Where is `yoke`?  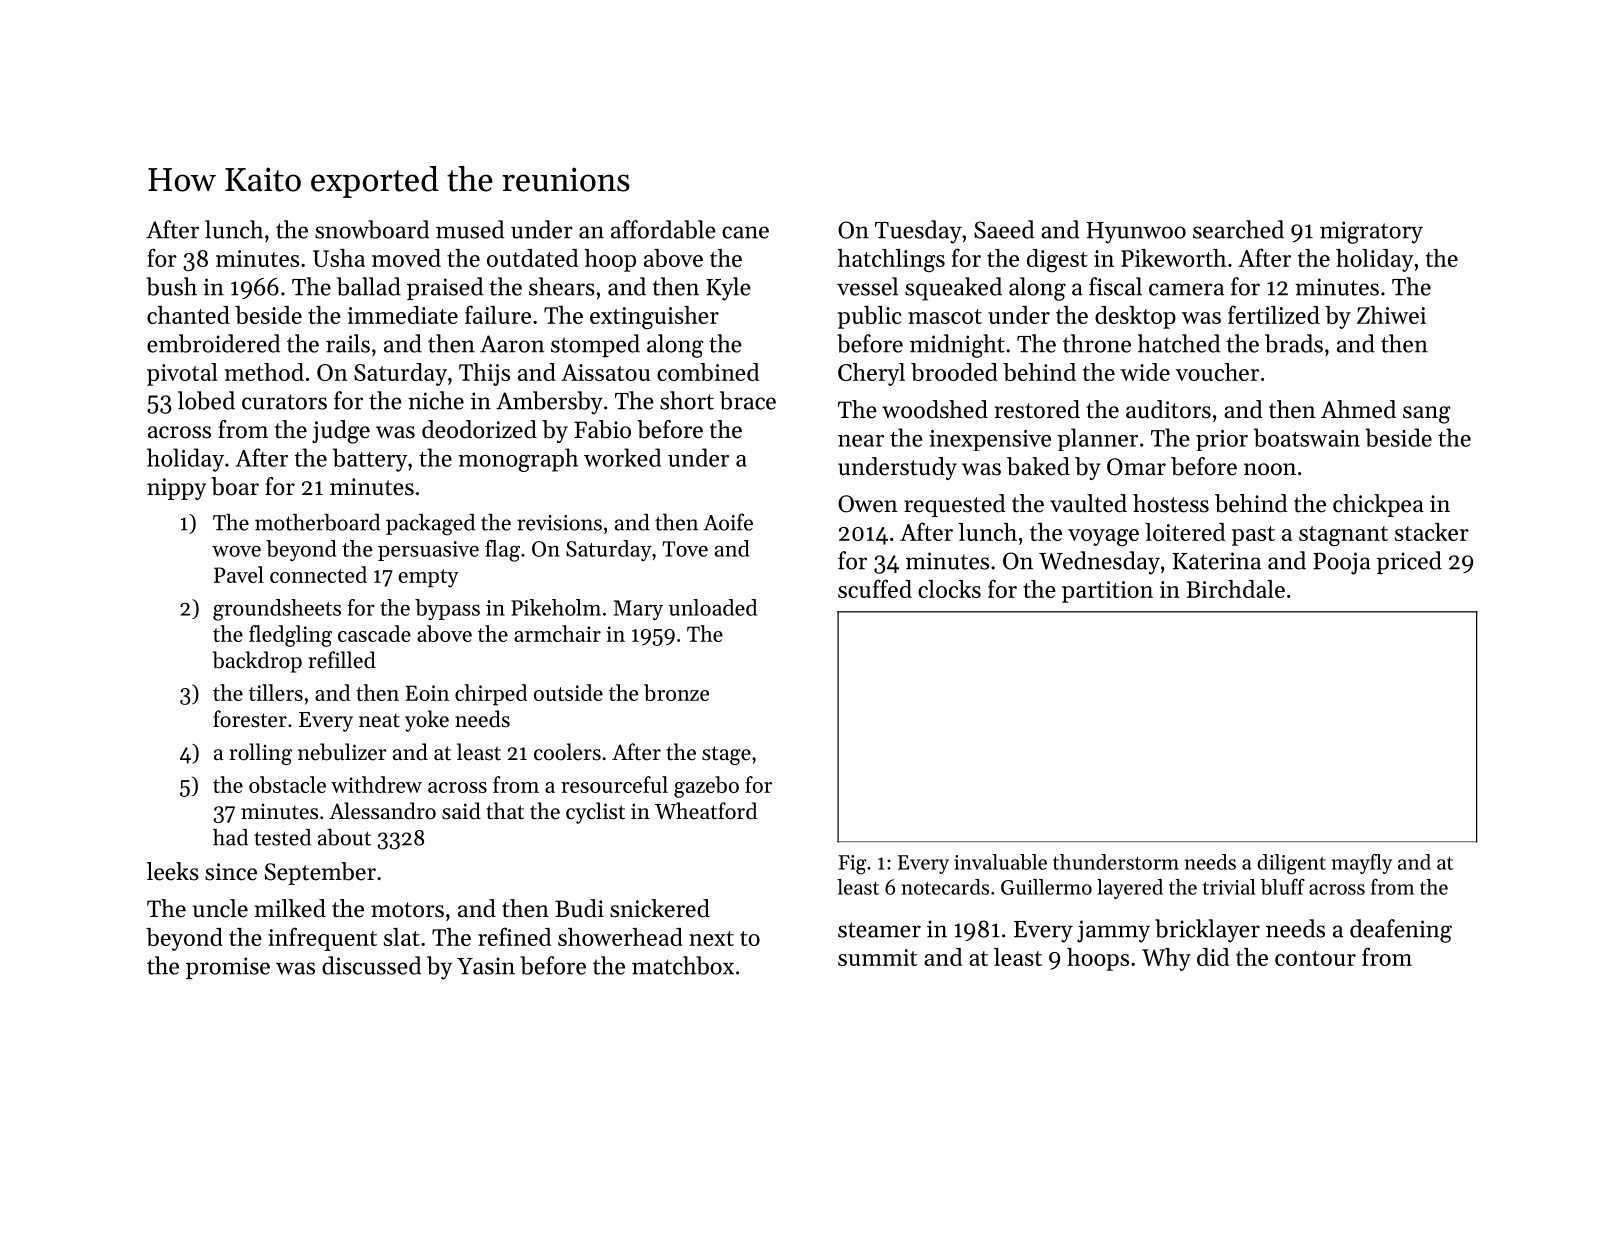 yoke is located at coordinates (427, 721).
